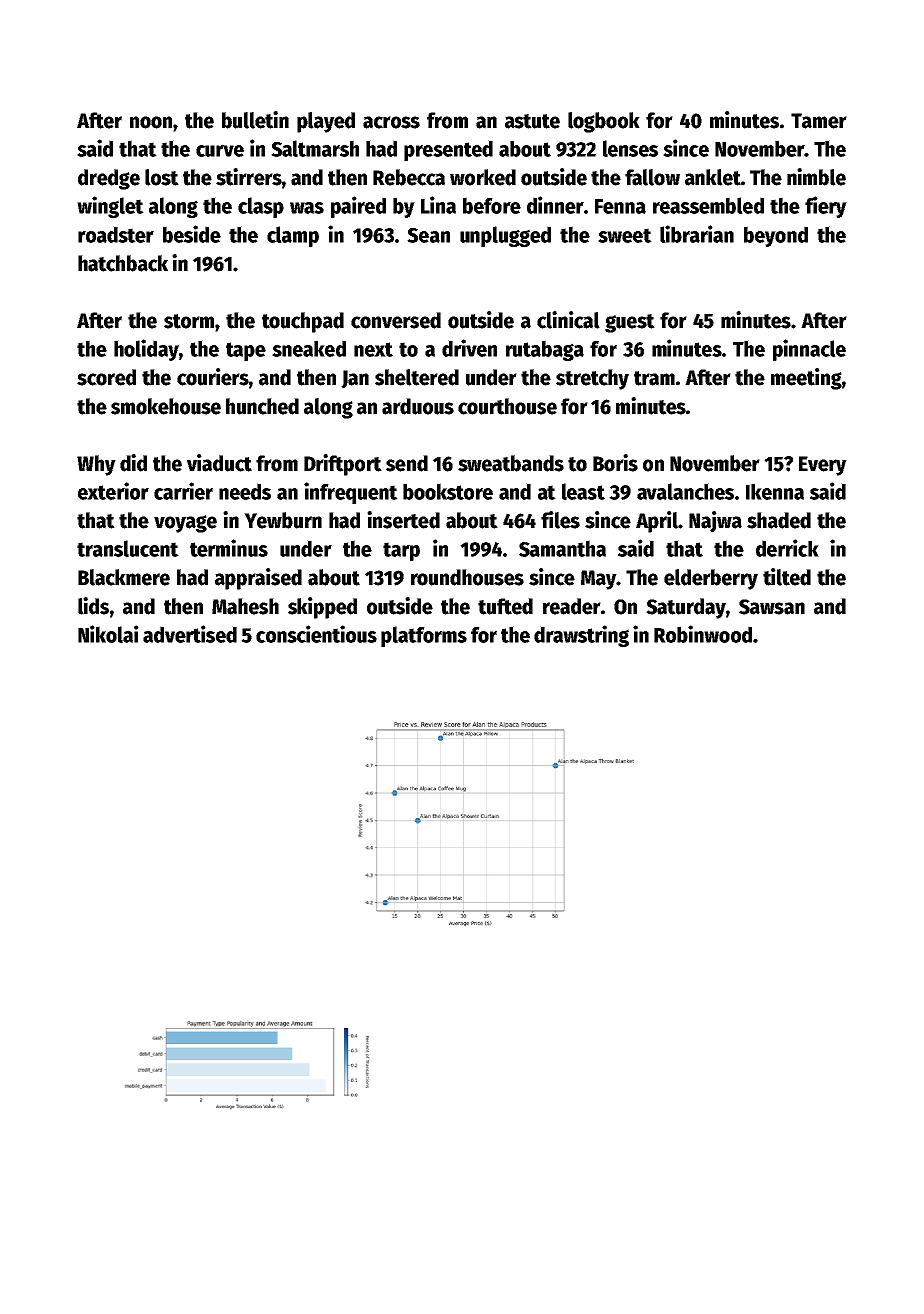  What do you see at coordinates (819, 121) in the document?
I see `Tamer` at bounding box center [819, 121].
